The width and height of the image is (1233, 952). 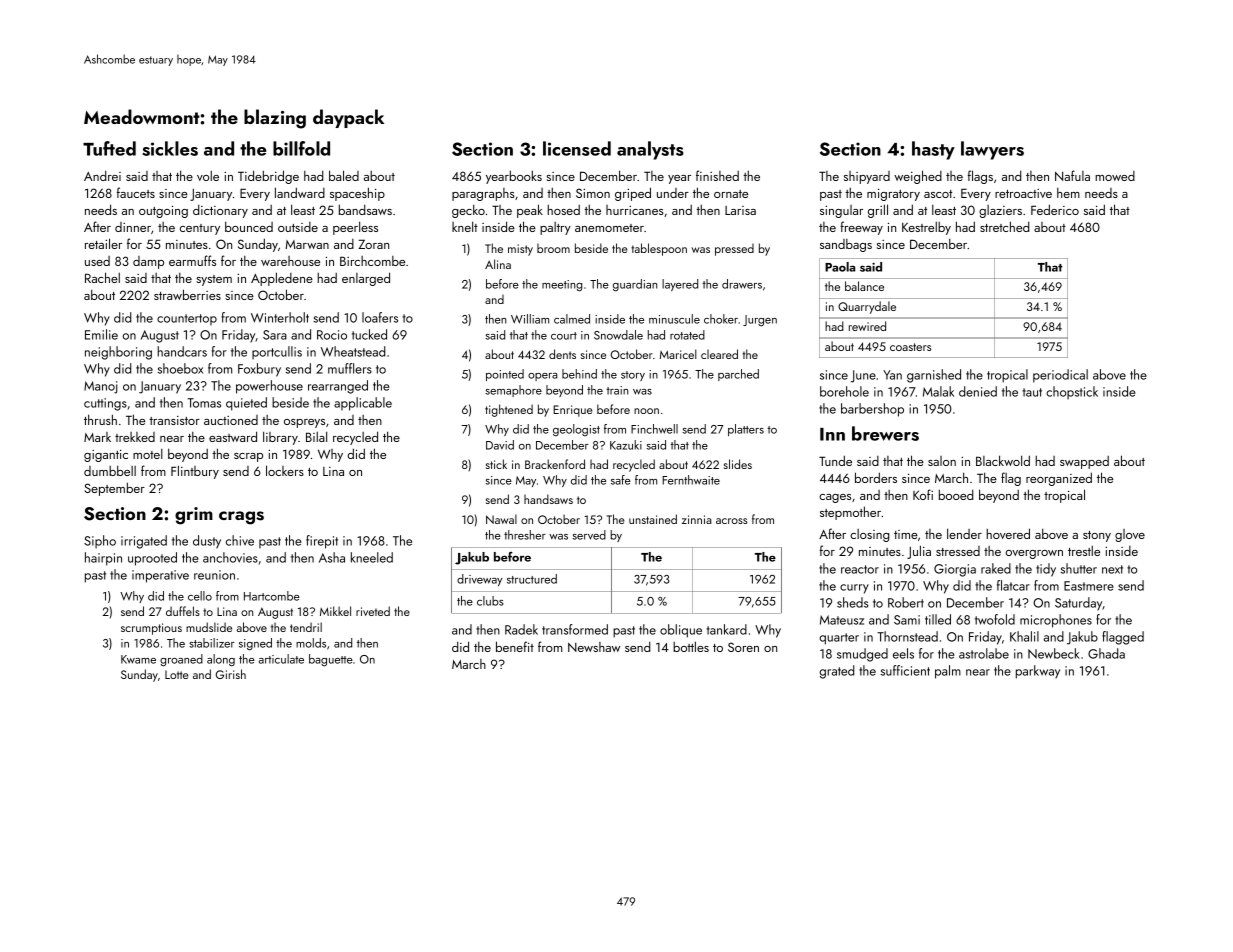 I want to click on duffels, so click(x=183, y=611).
